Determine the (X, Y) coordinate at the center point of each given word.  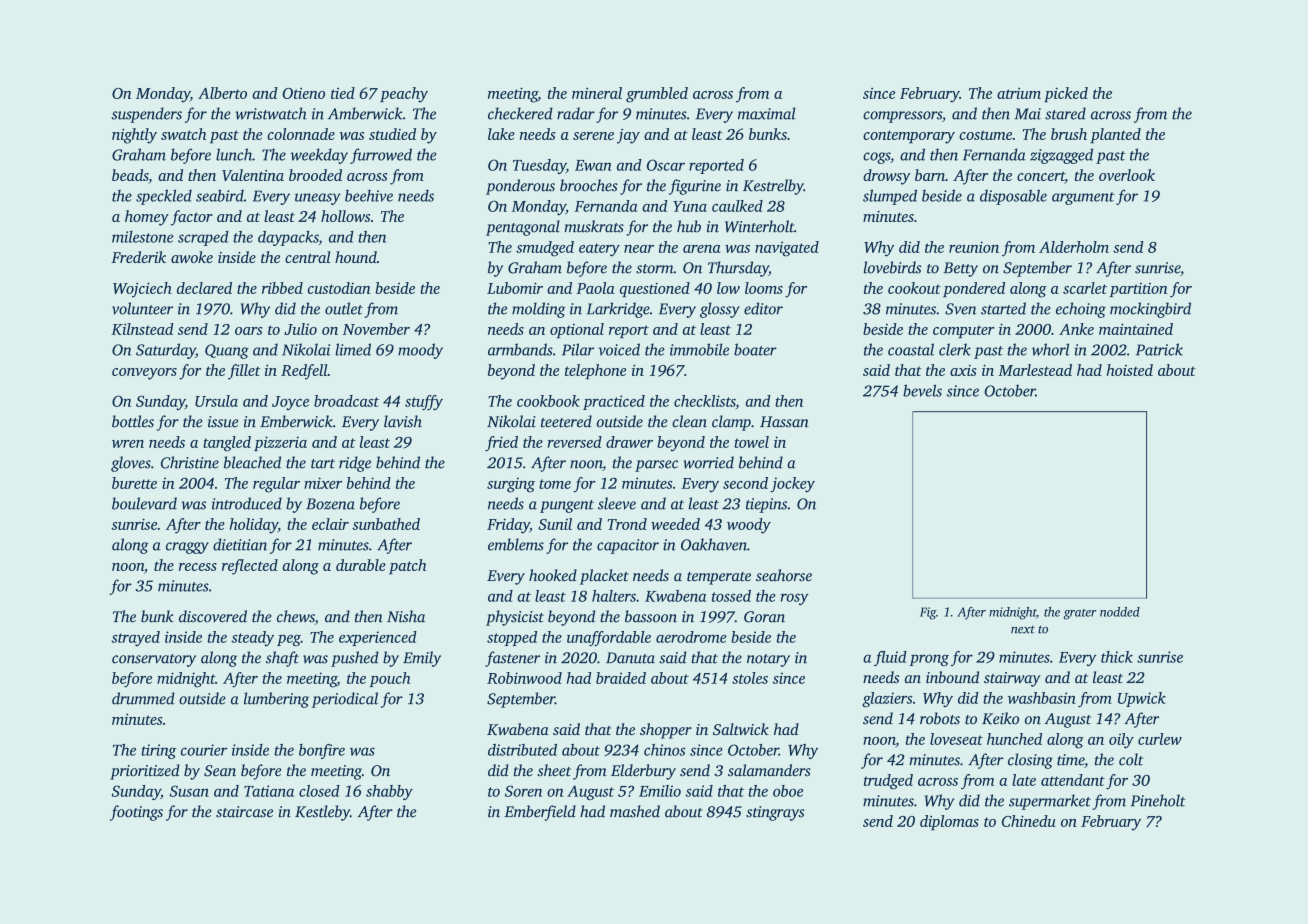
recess (198, 567)
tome (555, 484)
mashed (635, 811)
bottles (133, 421)
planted (1115, 136)
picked (1066, 94)
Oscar (666, 165)
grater (1080, 614)
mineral (597, 93)
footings (136, 813)
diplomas (949, 822)
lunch (234, 154)
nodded (1120, 612)
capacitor (628, 546)
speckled (164, 197)
